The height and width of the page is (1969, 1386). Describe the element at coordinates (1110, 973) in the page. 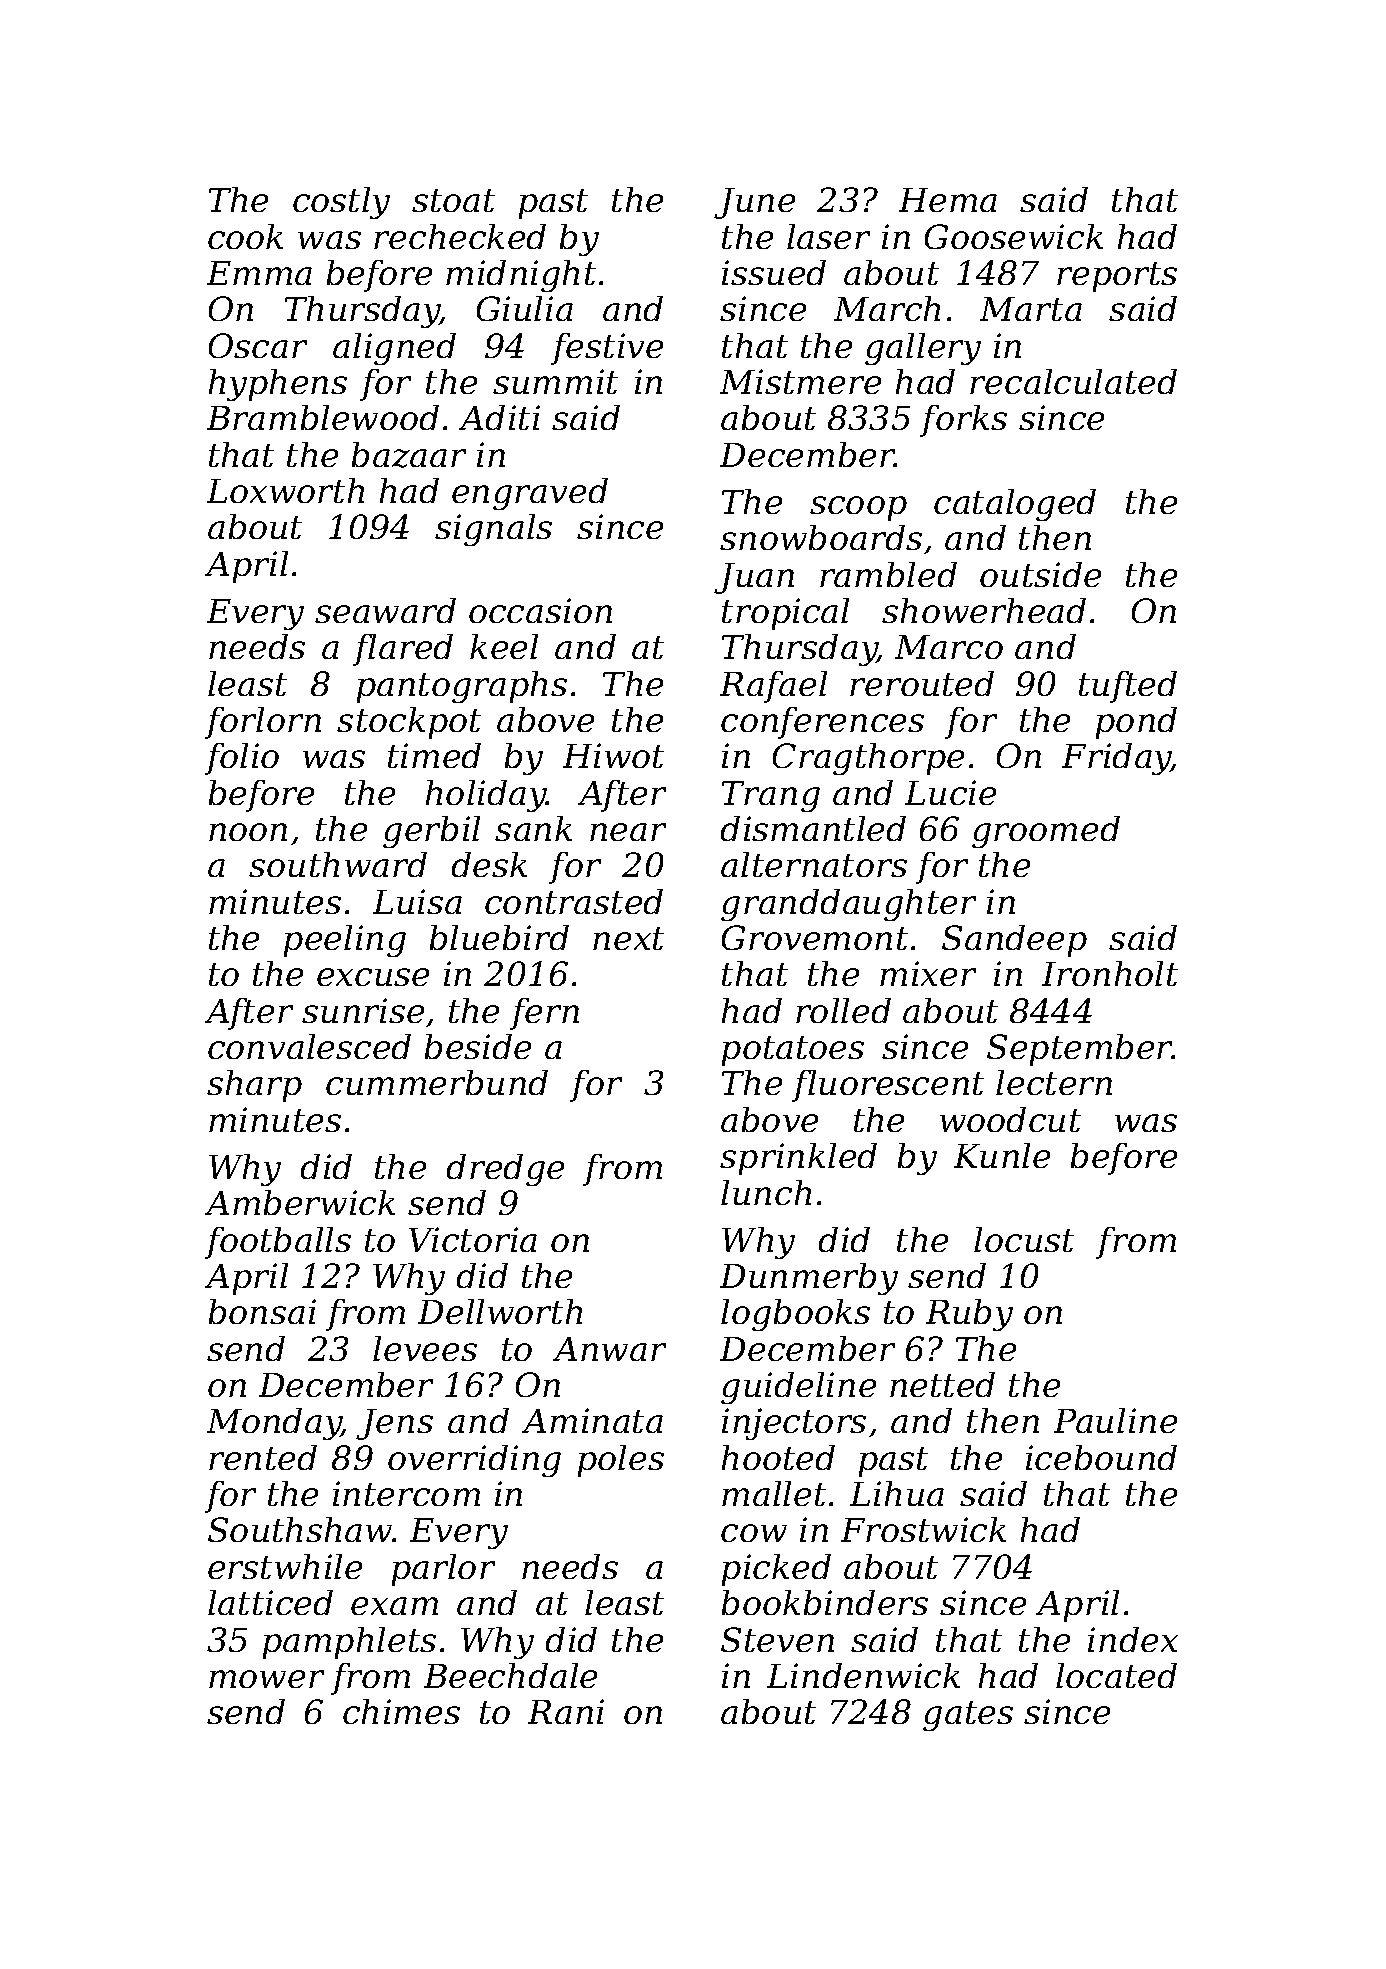

I see `Ironholt` at that location.
